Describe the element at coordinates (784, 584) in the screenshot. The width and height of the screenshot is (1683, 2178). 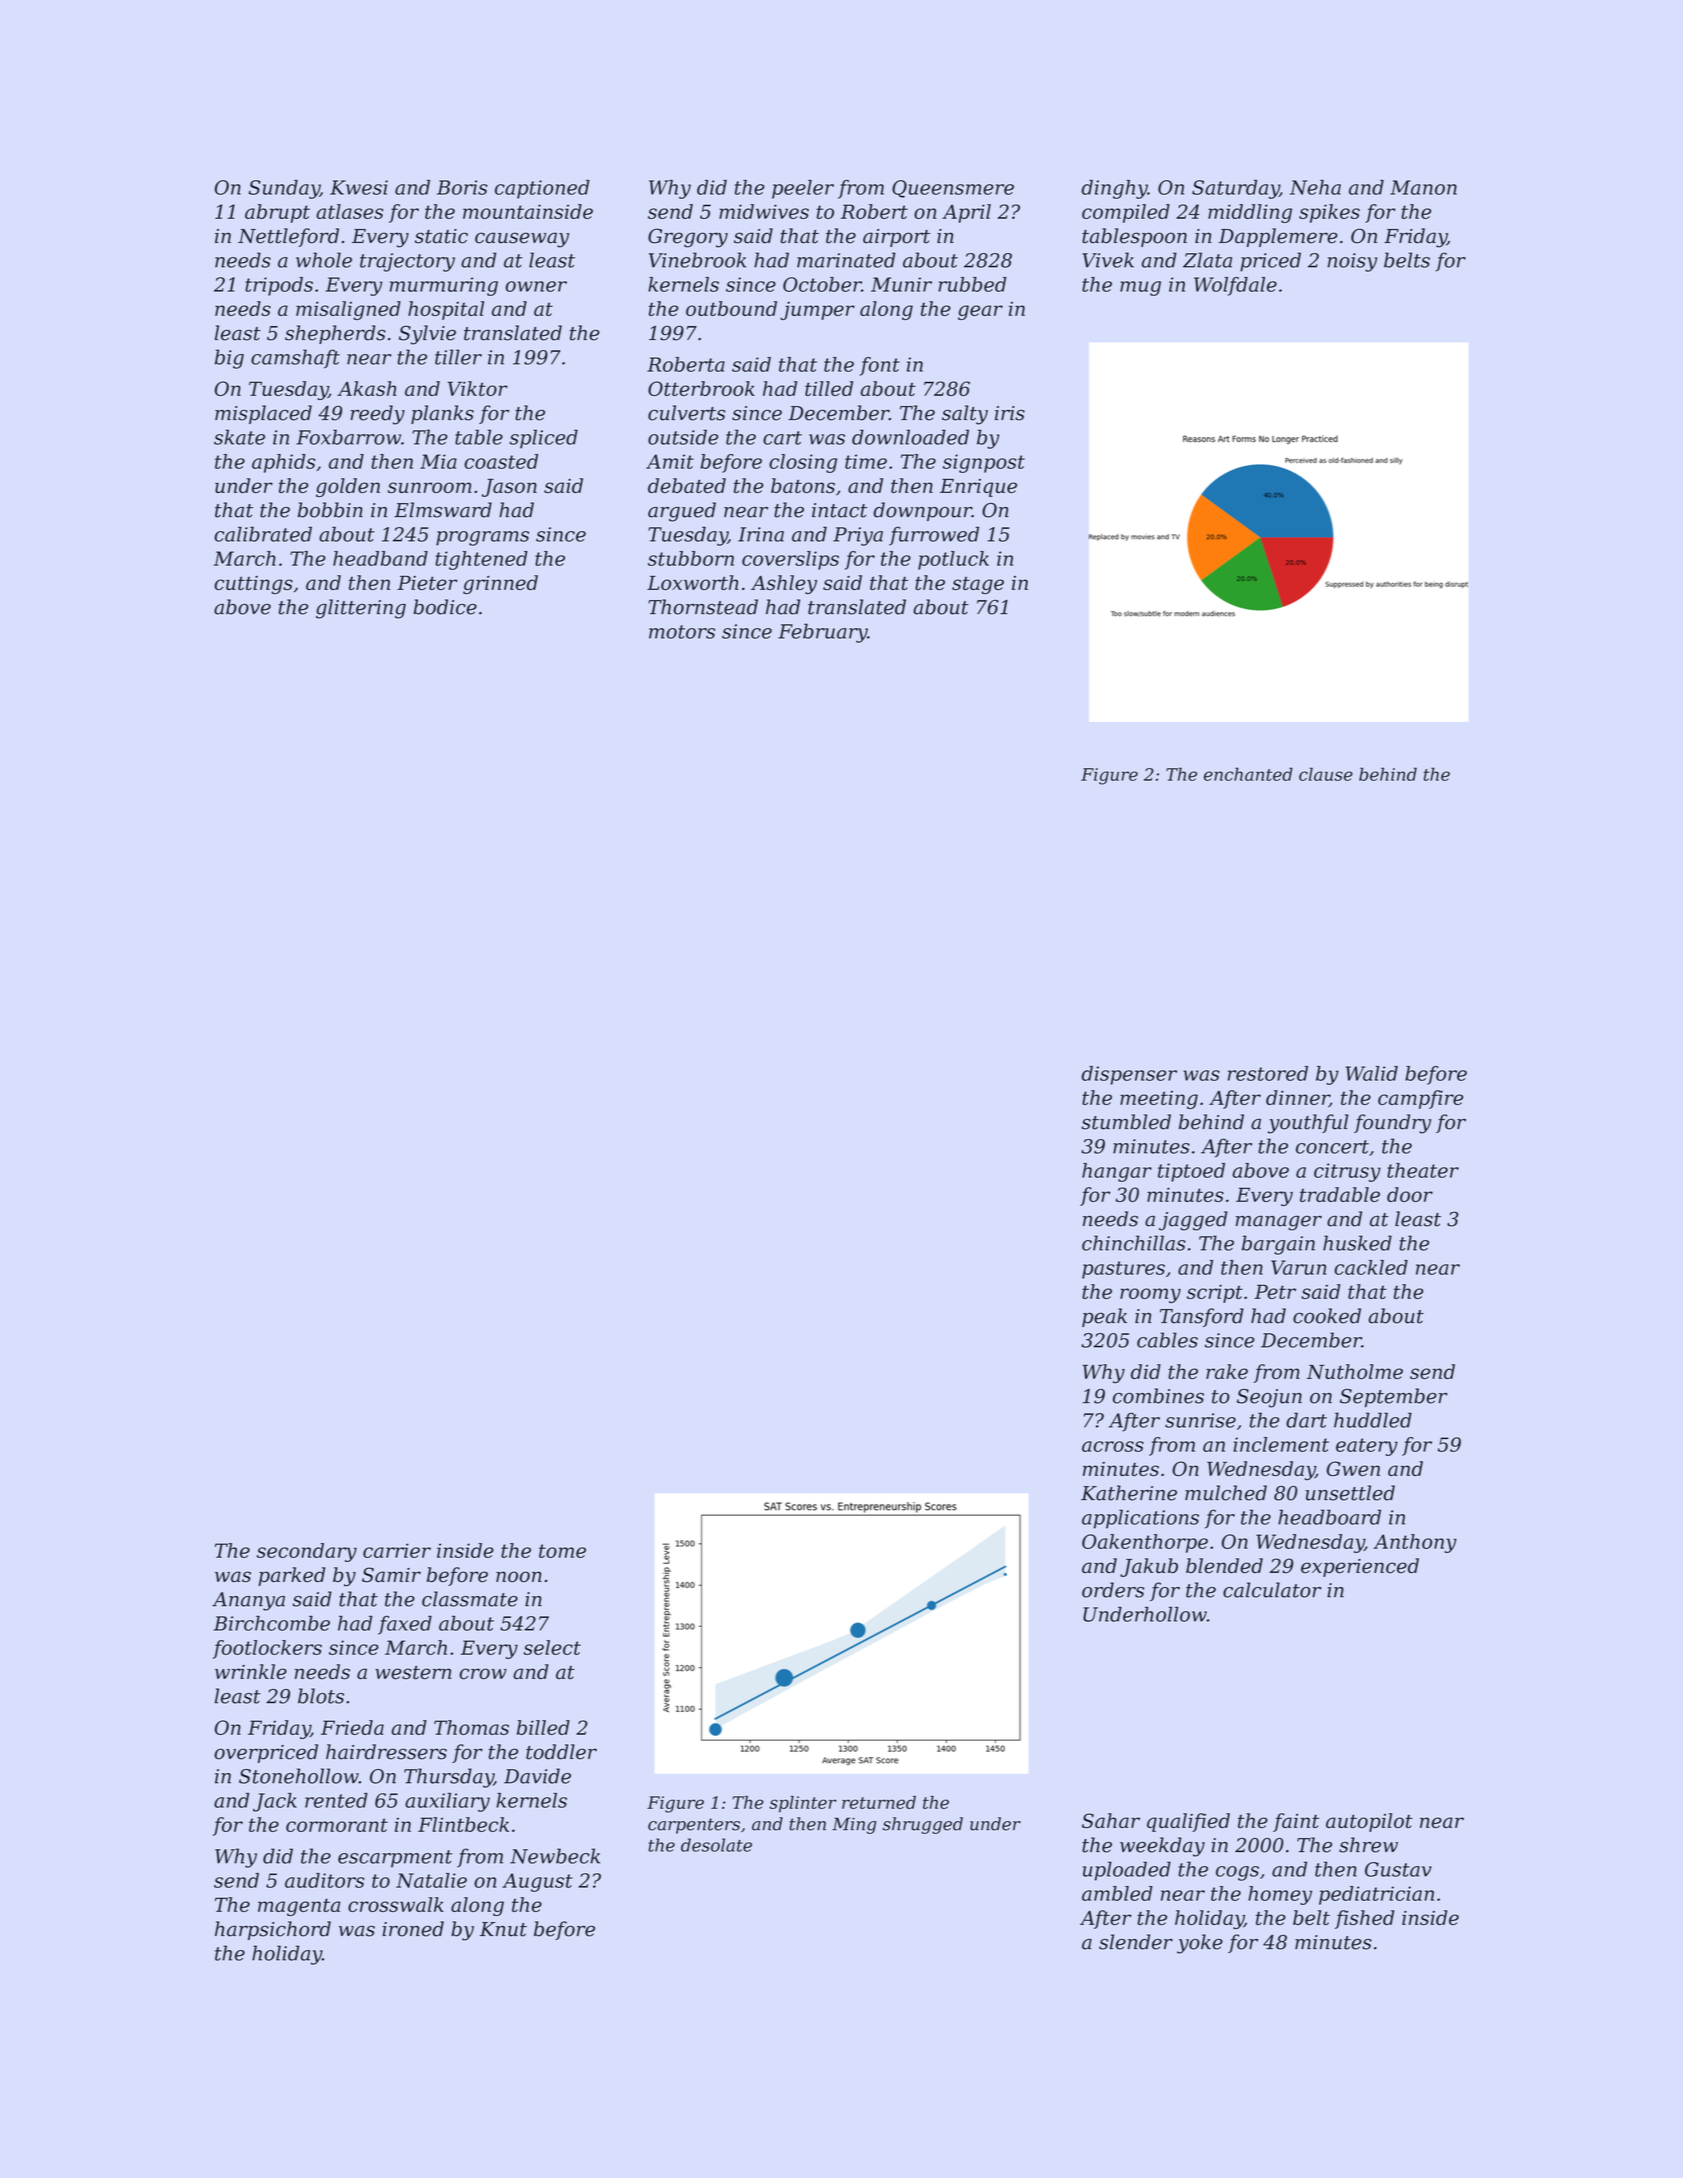
I see `Ashley` at that location.
